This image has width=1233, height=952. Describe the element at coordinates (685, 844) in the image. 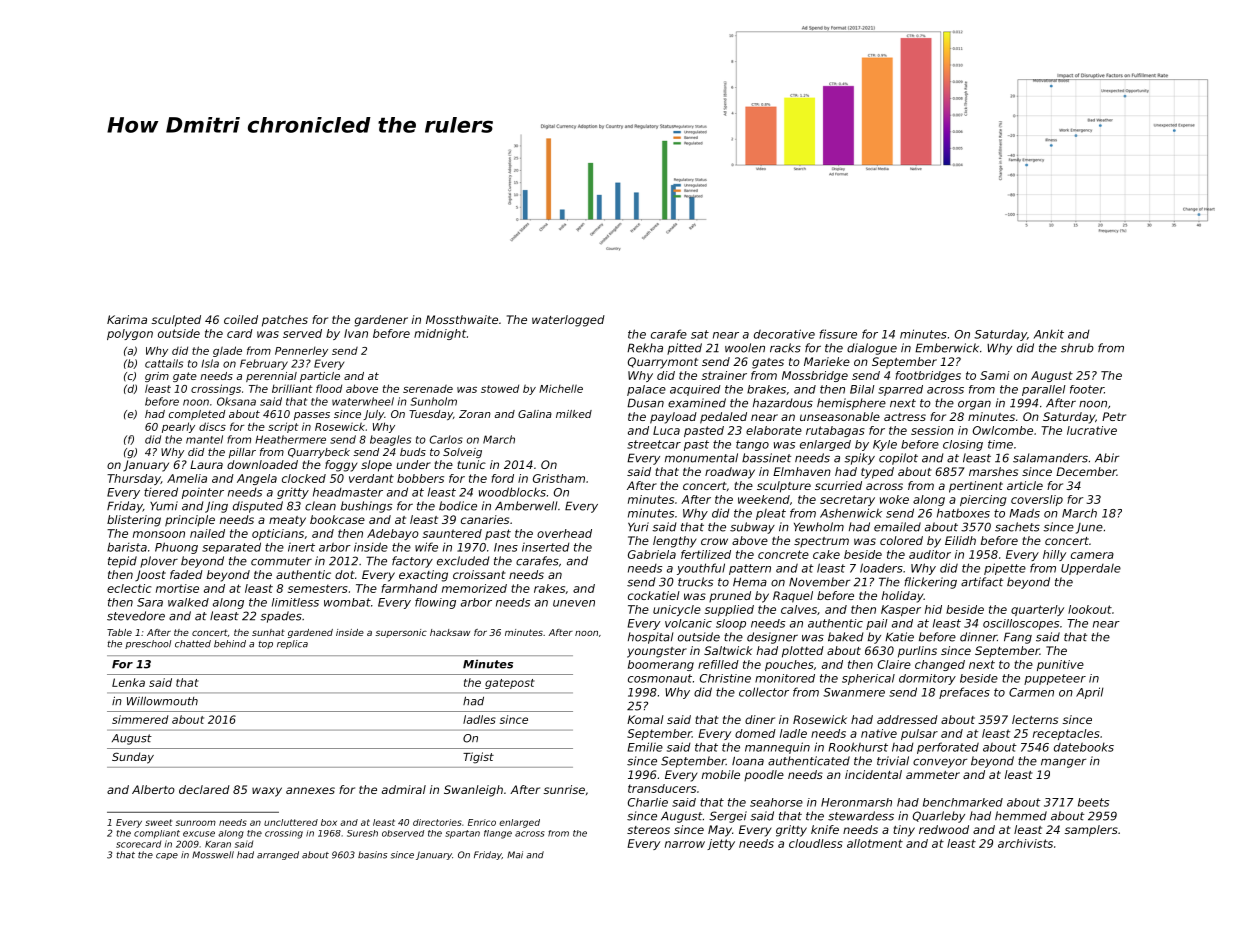

I see `narrow` at that location.
